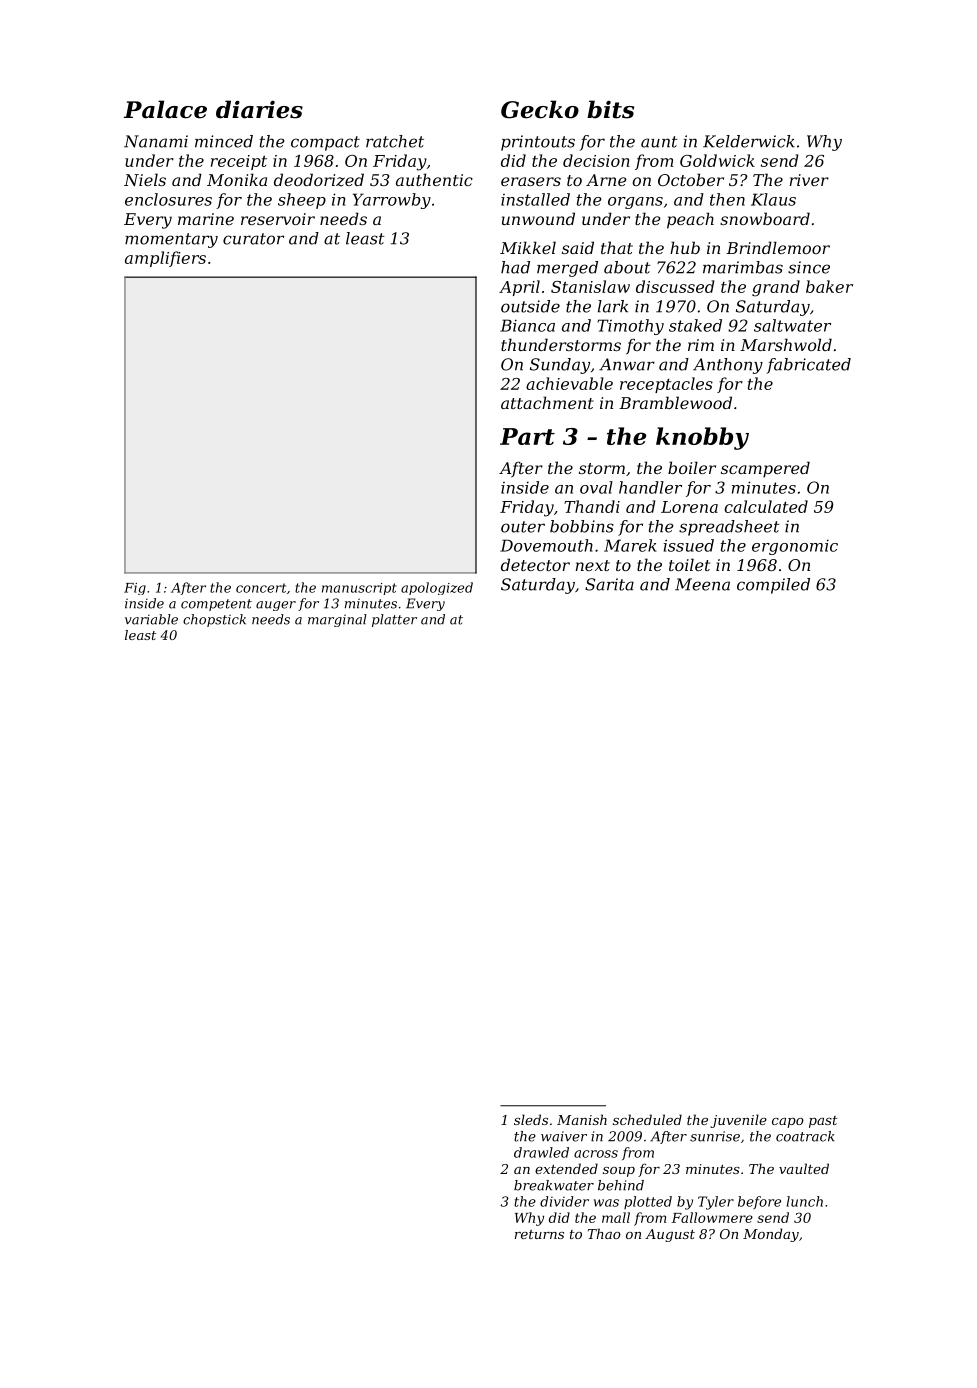 The width and height of the screenshot is (977, 1388). Describe the element at coordinates (604, 1233) in the screenshot. I see `Thao` at that location.
